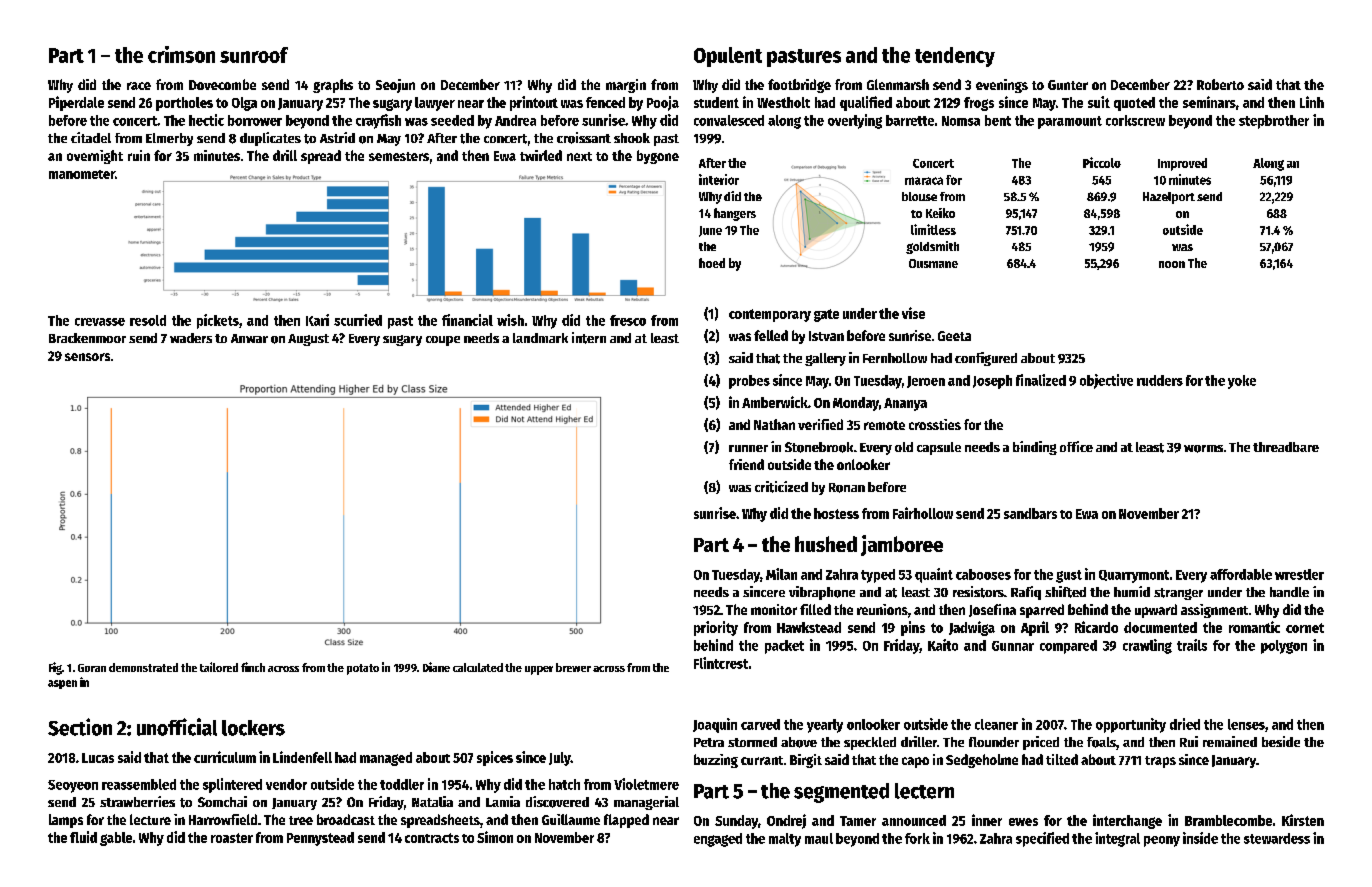  I want to click on crimson, so click(181, 54).
